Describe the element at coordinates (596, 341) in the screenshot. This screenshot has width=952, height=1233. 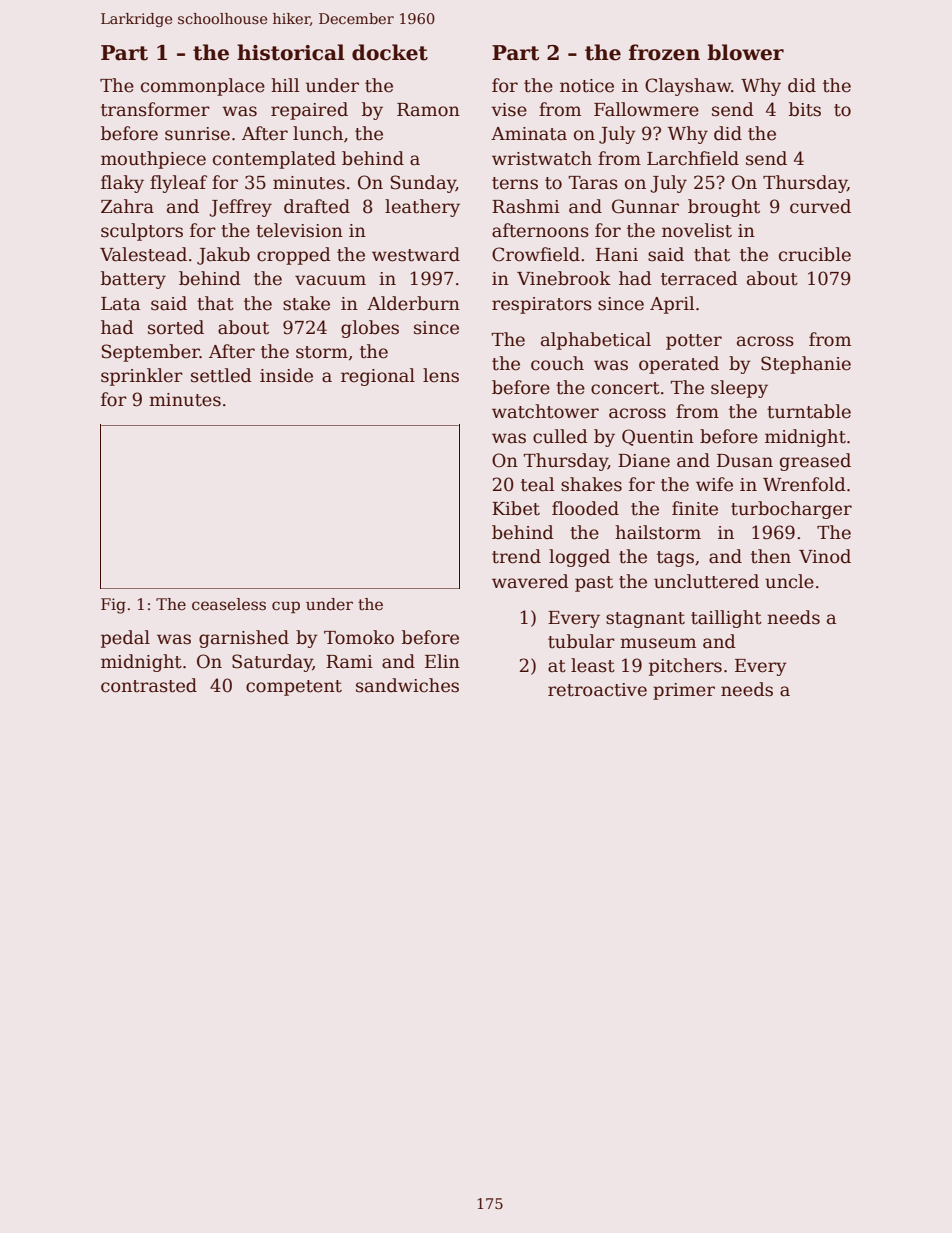
I see `alphabetical` at that location.
